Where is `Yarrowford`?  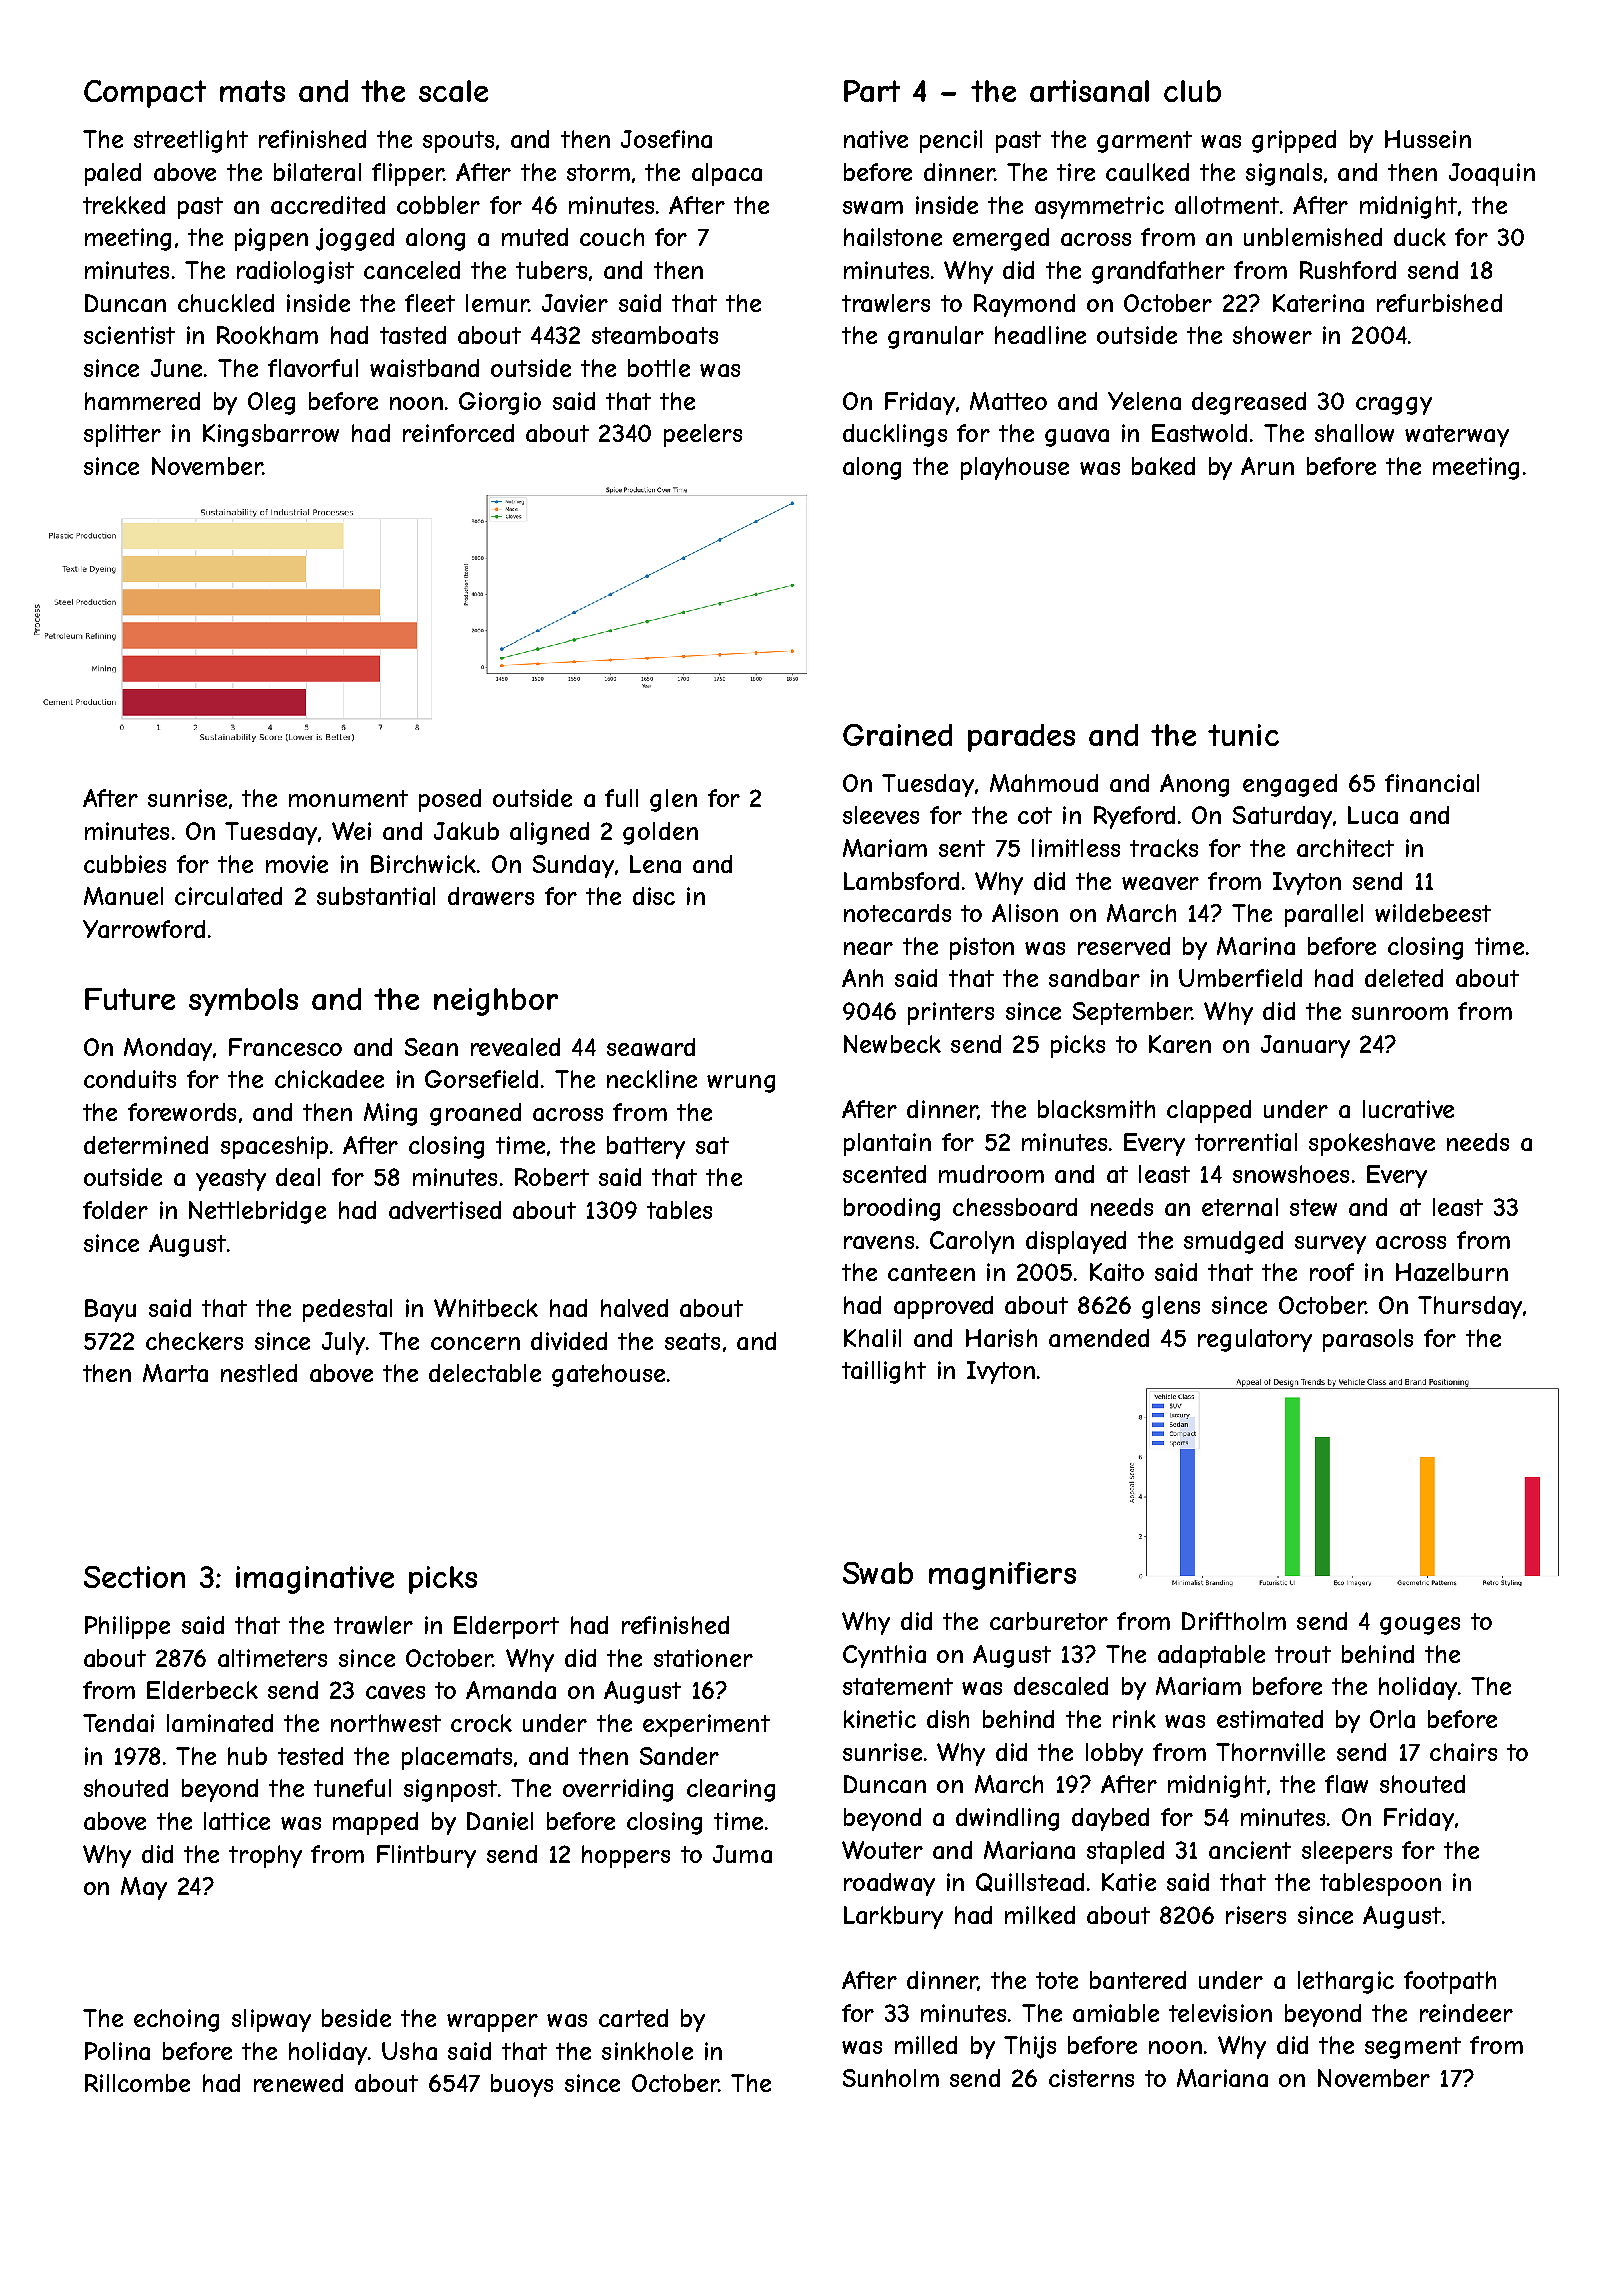 Yarrowford is located at coordinates (144, 929).
